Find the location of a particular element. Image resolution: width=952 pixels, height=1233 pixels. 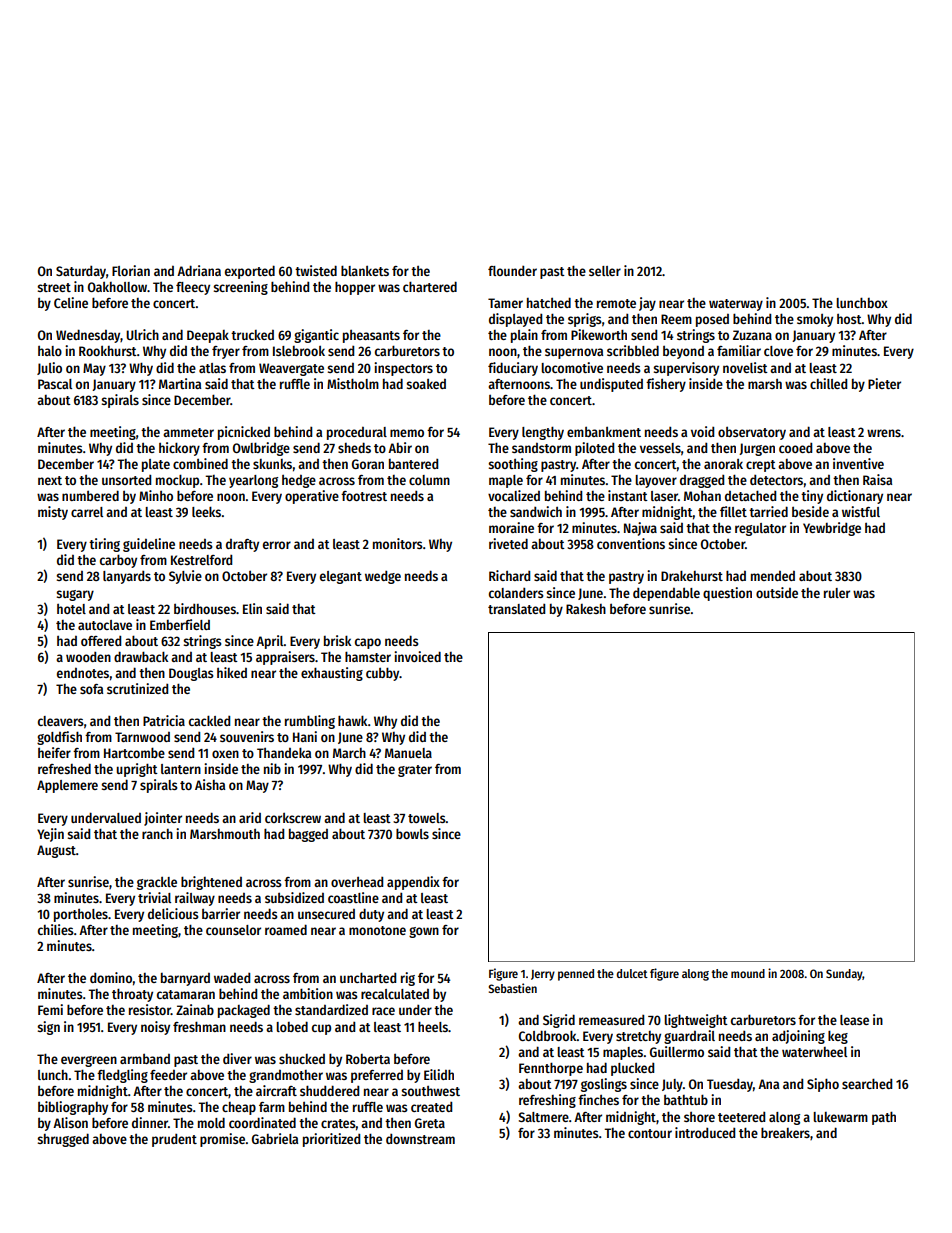

Drakehurst is located at coordinates (692, 575).
